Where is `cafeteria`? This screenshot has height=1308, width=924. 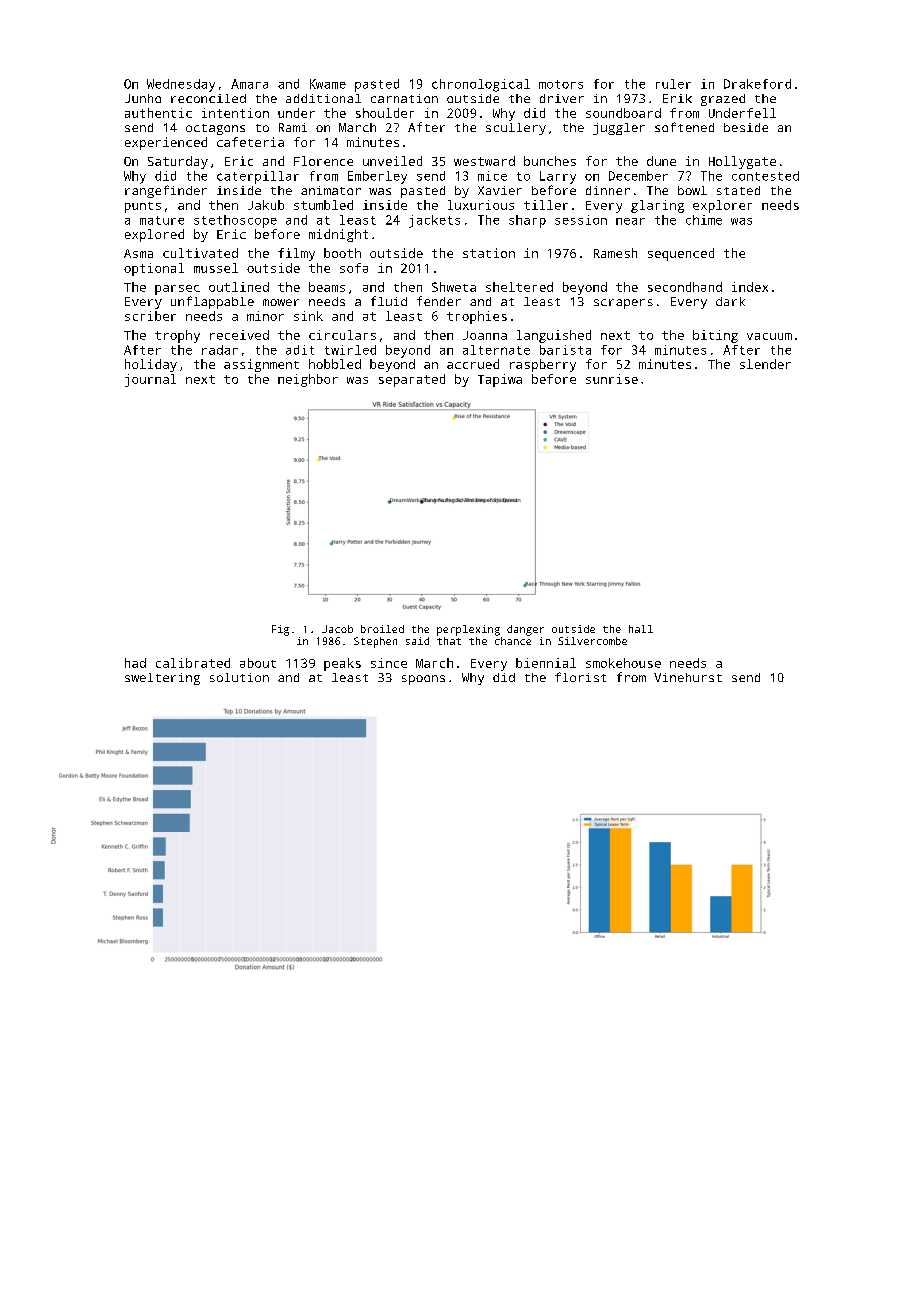
cafeteria is located at coordinates (250, 142).
